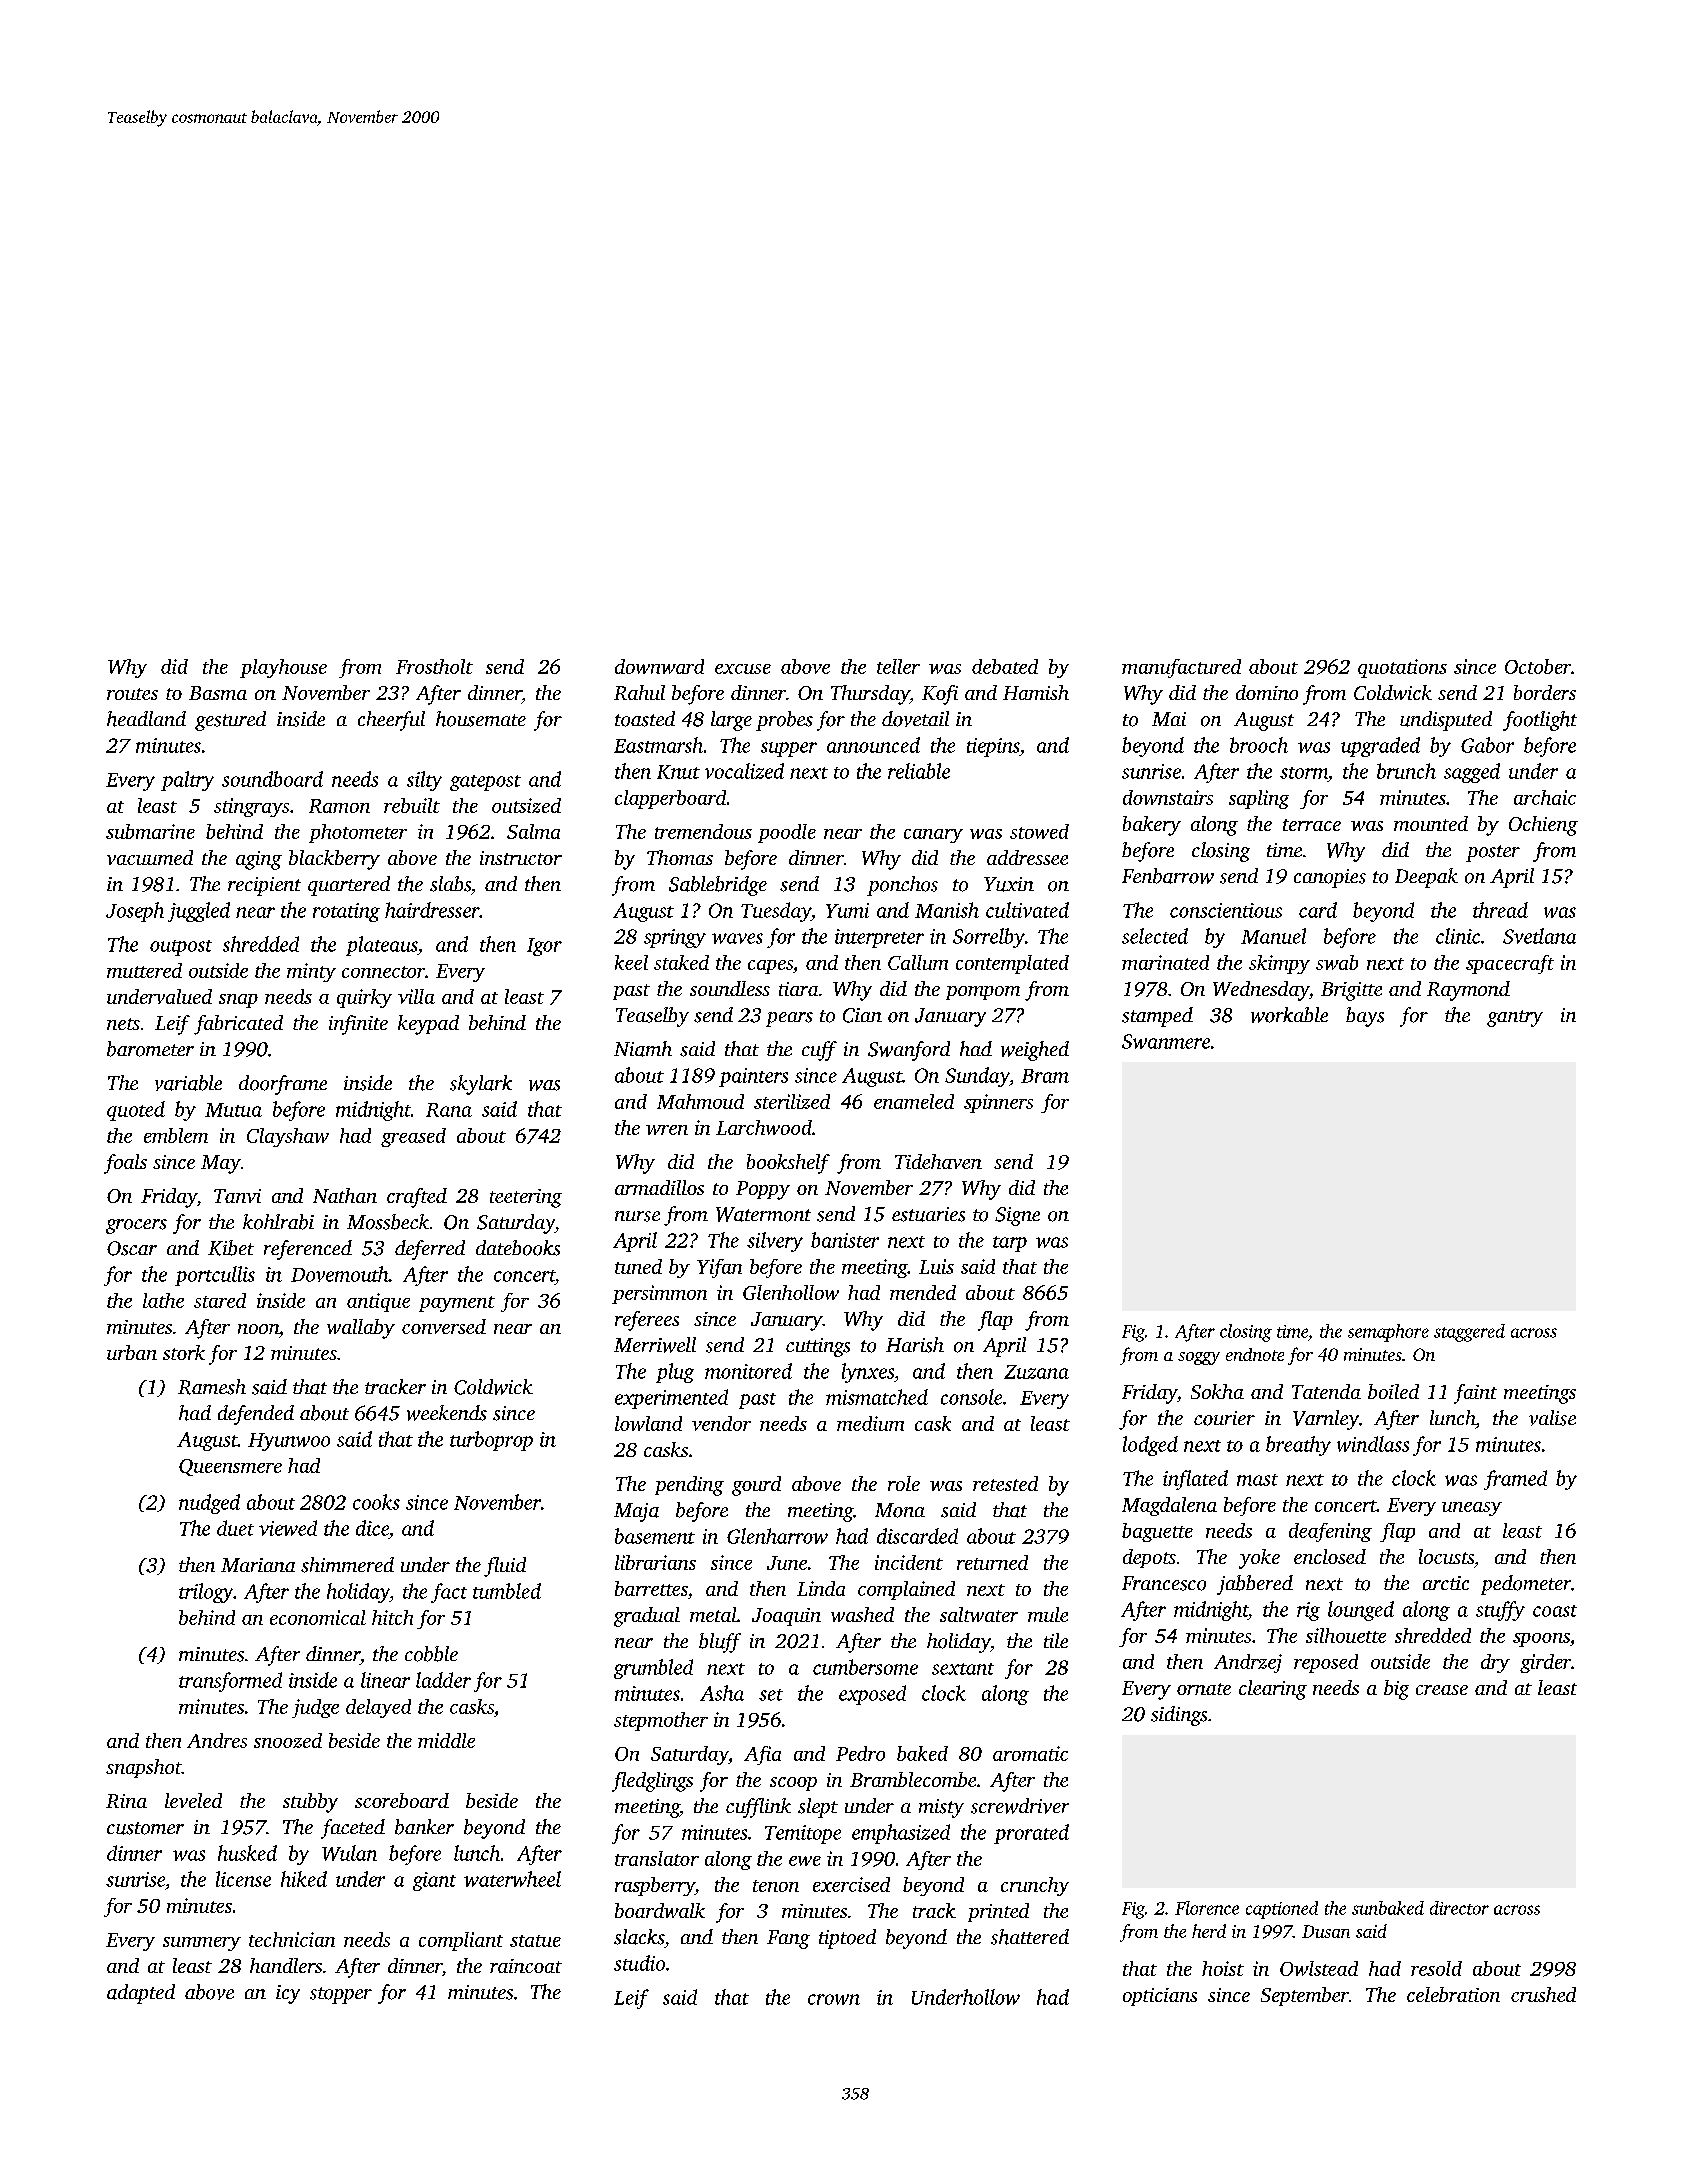  Describe the element at coordinates (643, 1049) in the screenshot. I see `Niamh` at that location.
